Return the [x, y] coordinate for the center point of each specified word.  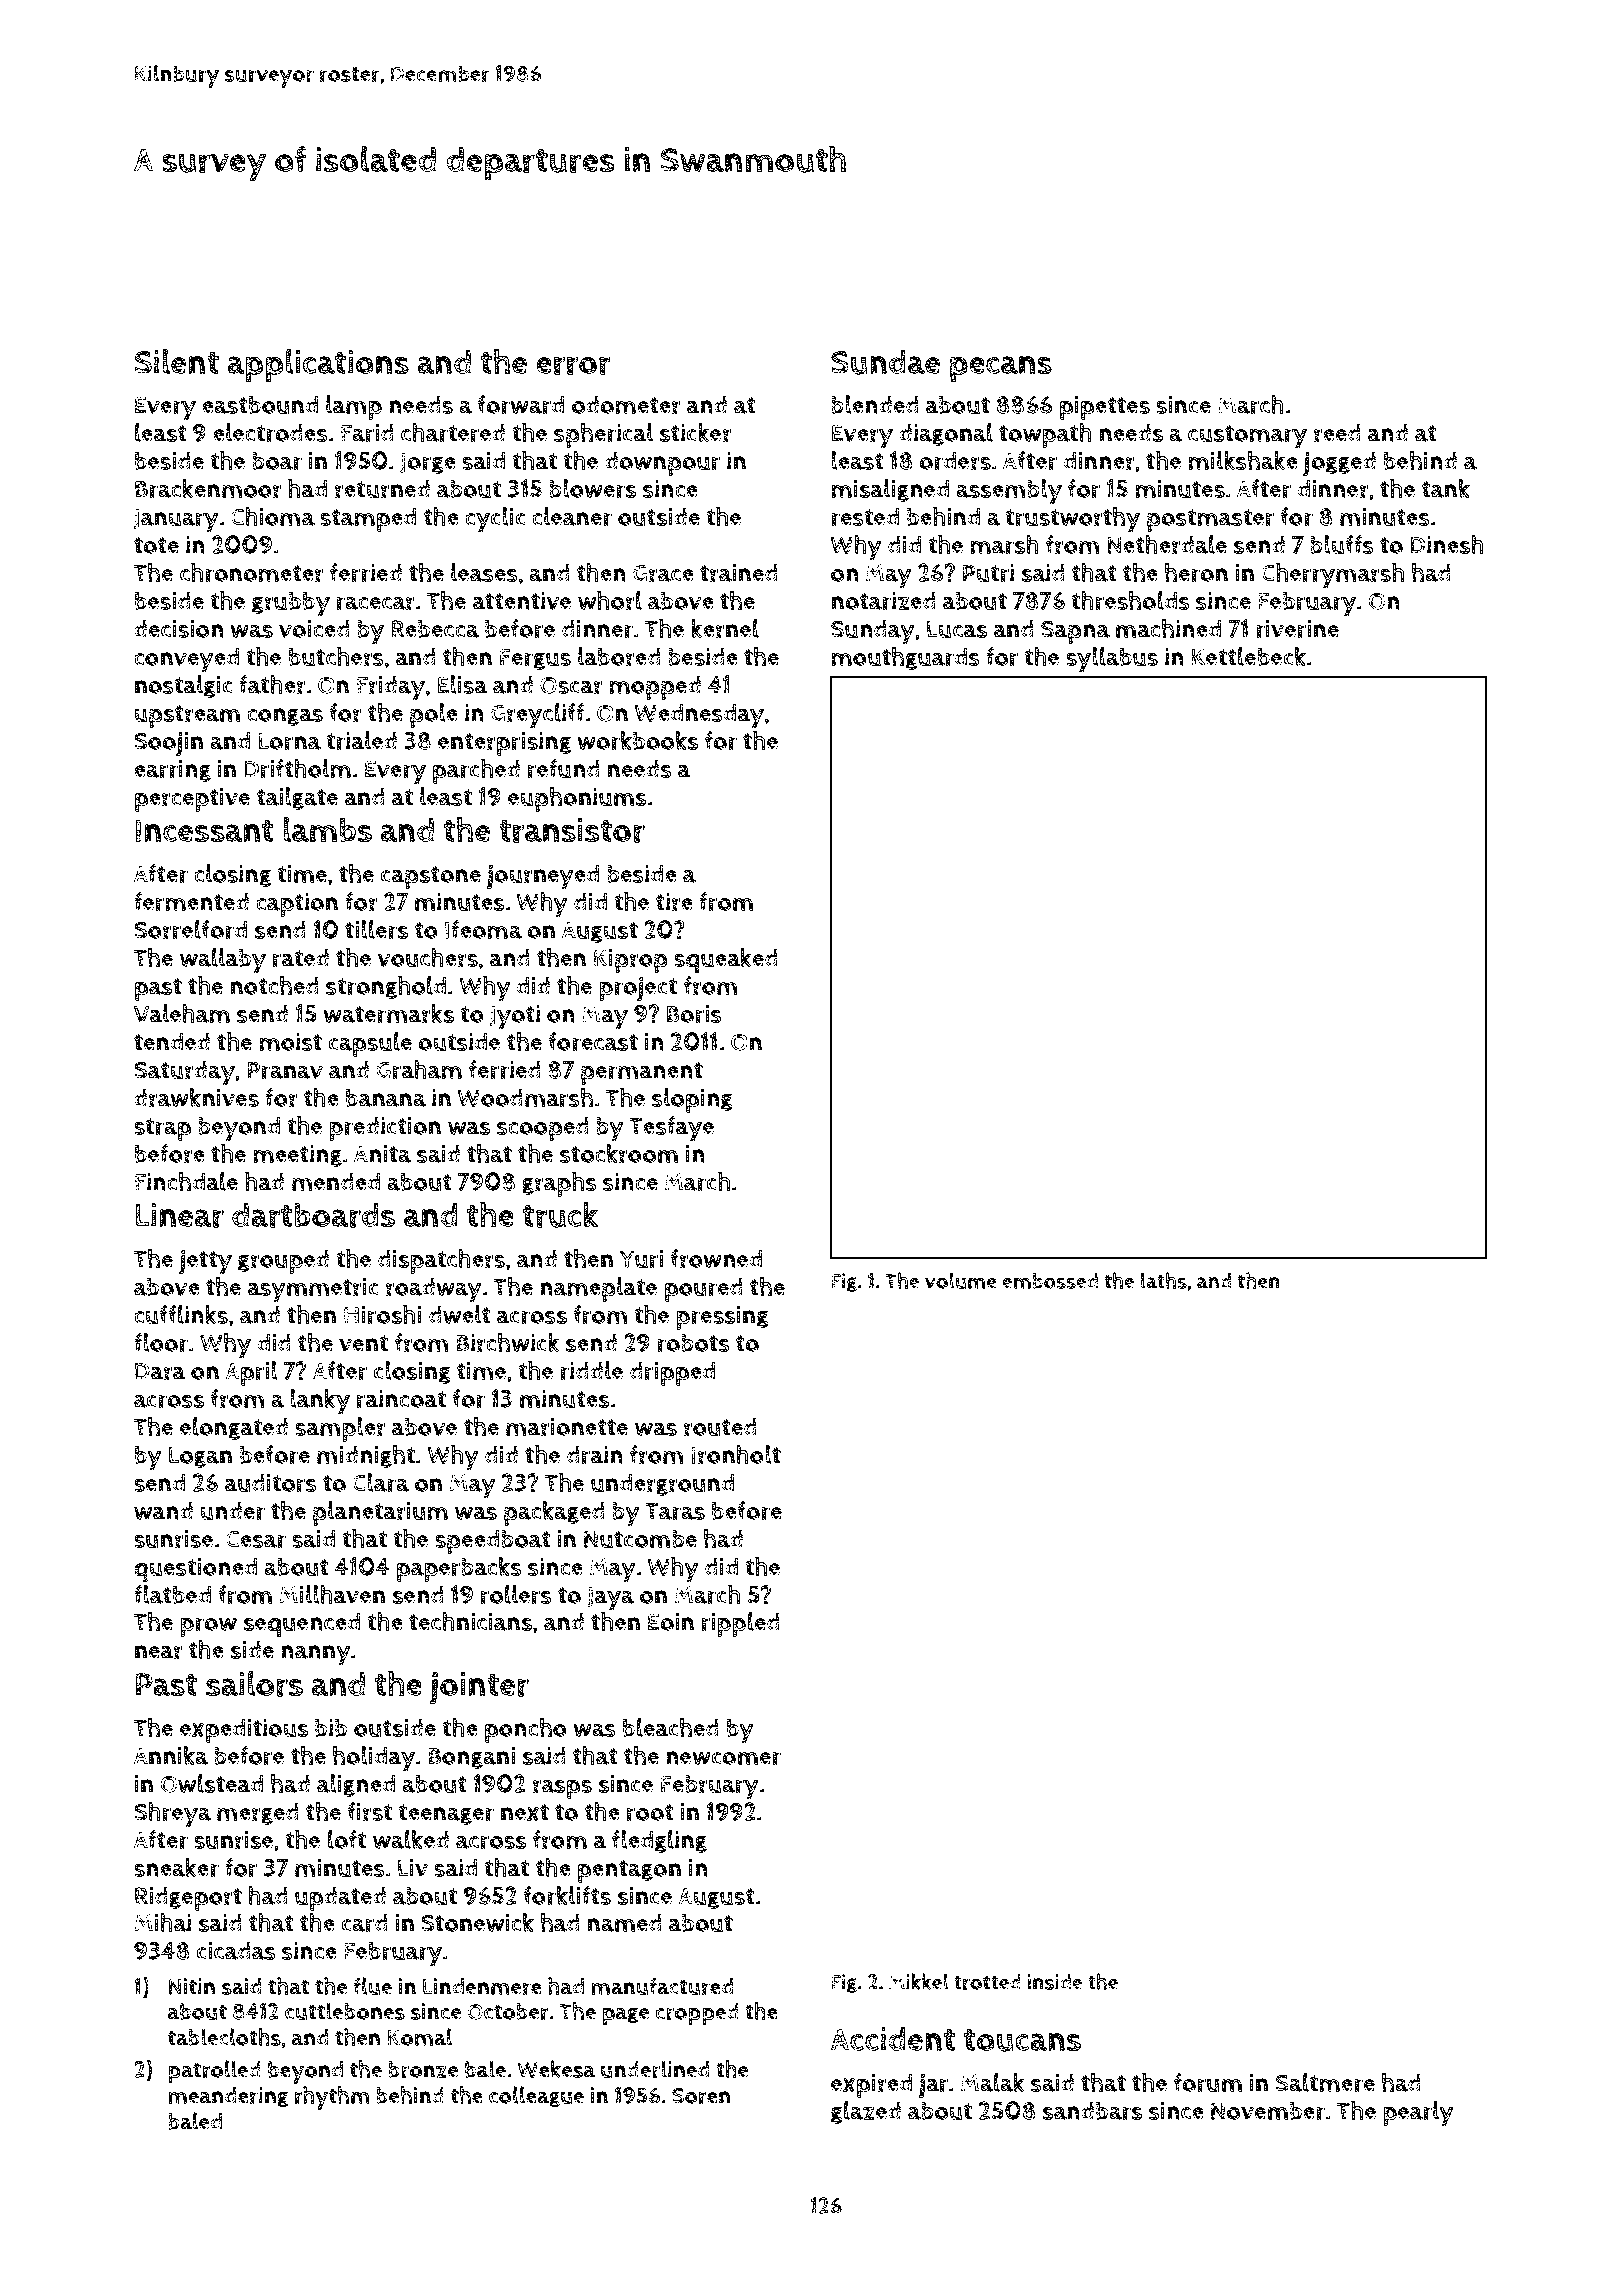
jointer [479, 1688]
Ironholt [736, 1455]
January [176, 521]
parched [476, 771]
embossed [1050, 1281]
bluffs [1342, 544]
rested [865, 517]
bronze [423, 2069]
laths [1164, 1280]
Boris [694, 1014]
